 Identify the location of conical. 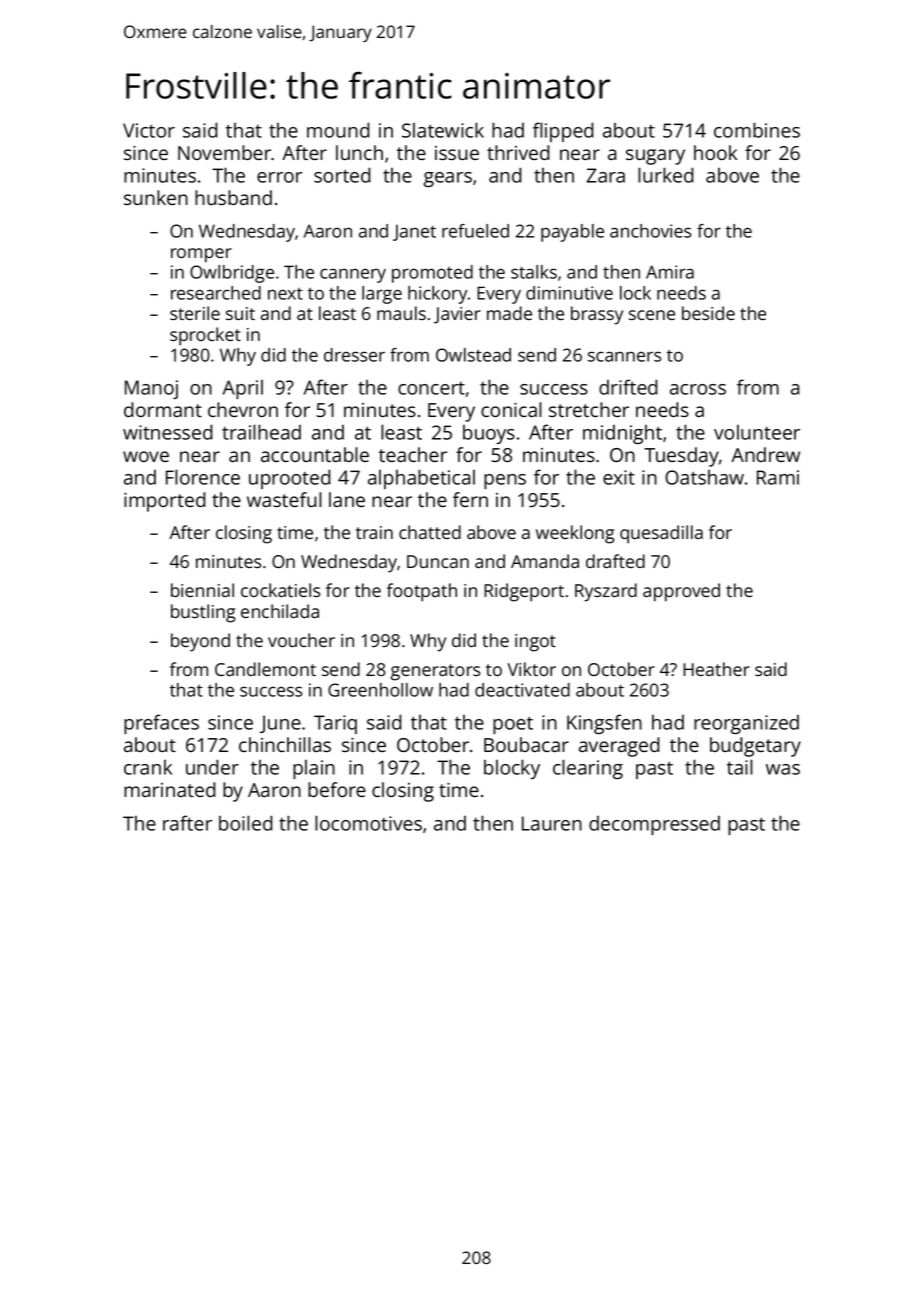
(511, 409).
